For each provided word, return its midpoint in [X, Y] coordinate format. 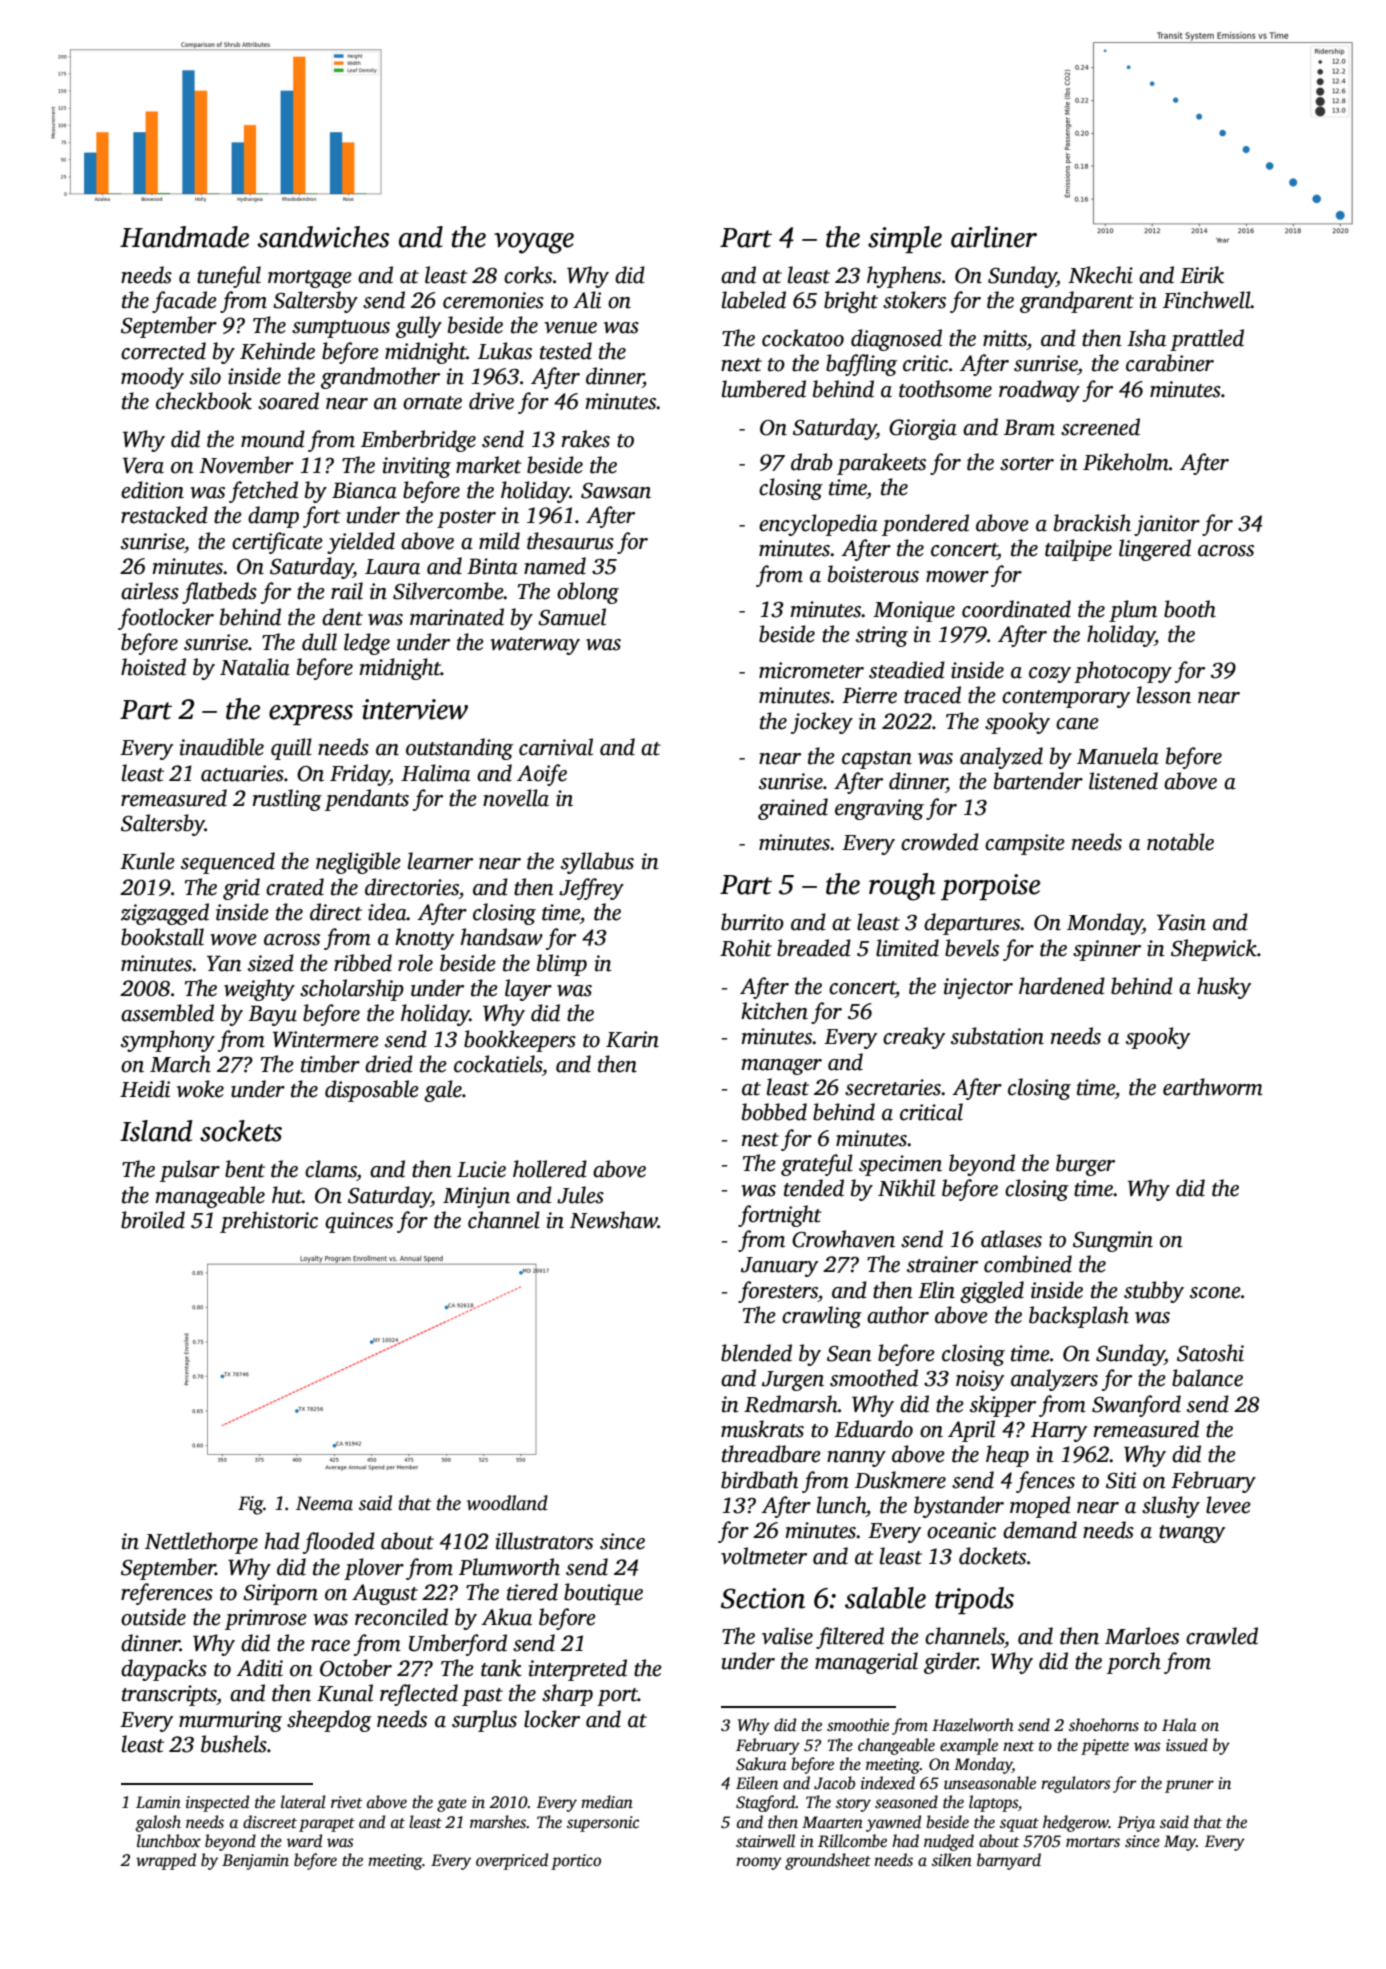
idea [387, 912]
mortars [1093, 1842]
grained [793, 809]
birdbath [759, 1480]
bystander [959, 1507]
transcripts [169, 1695]
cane [1077, 724]
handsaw [501, 937]
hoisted [153, 667]
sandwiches [323, 237]
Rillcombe [852, 1841]
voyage [534, 243]
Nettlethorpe [201, 1543]
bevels [972, 948]
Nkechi [1100, 275]
